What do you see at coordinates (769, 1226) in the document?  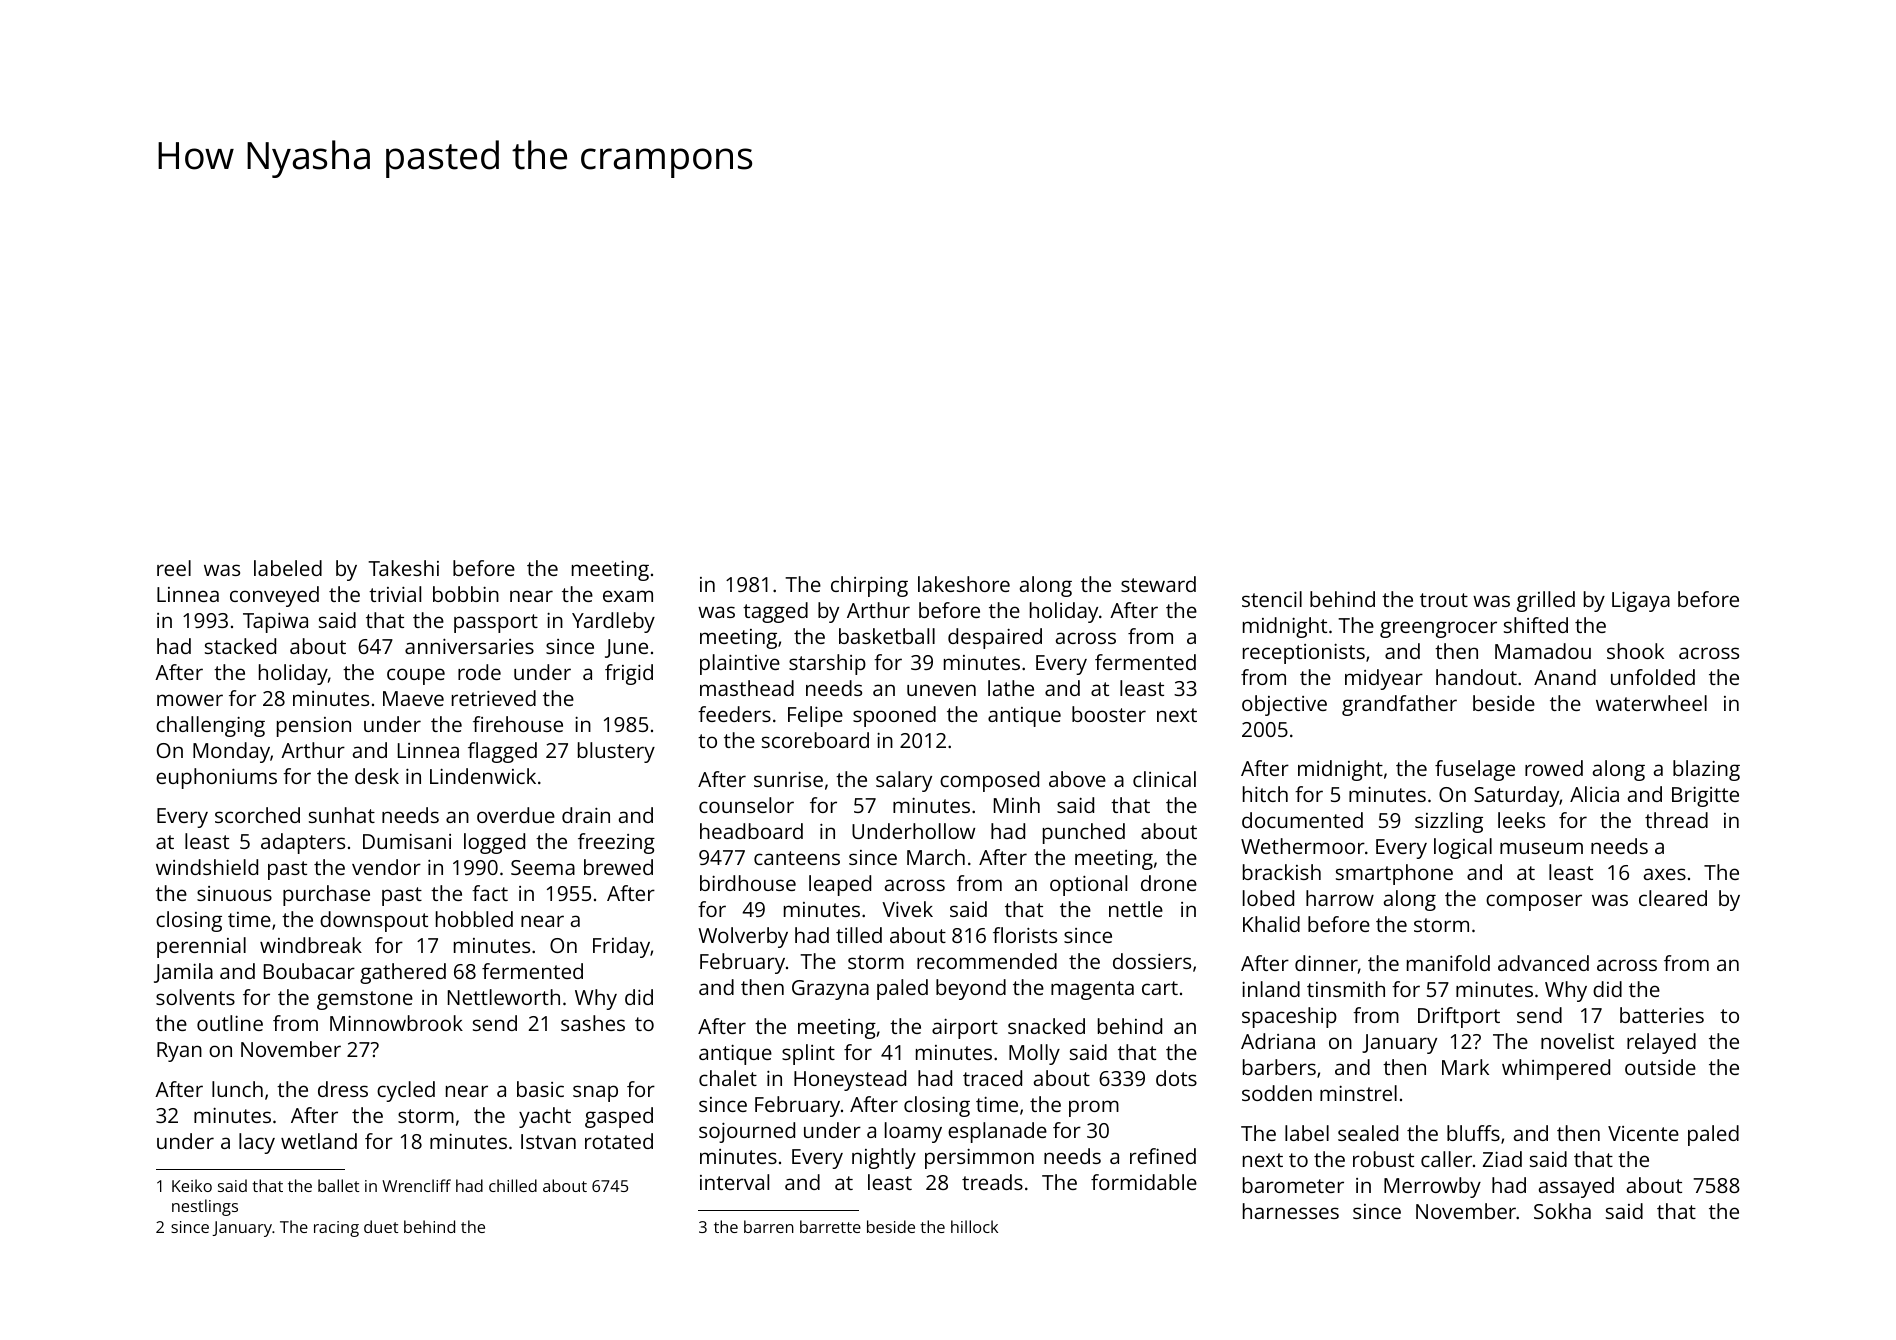 I see `barren` at bounding box center [769, 1226].
